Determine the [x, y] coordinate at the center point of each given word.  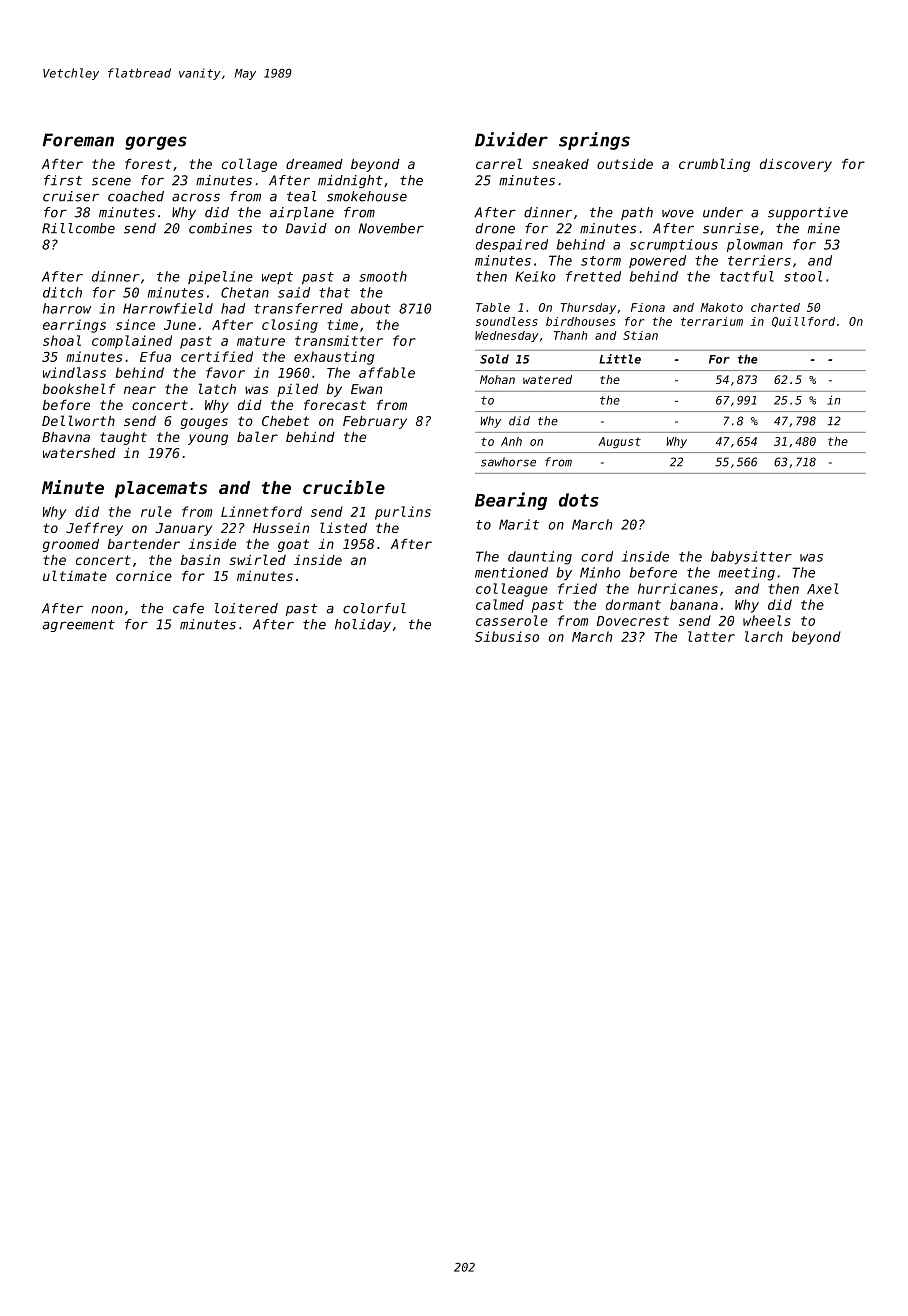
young [208, 439]
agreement [79, 626]
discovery [796, 165]
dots [579, 500]
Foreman [78, 140]
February [375, 422]
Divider [511, 139]
